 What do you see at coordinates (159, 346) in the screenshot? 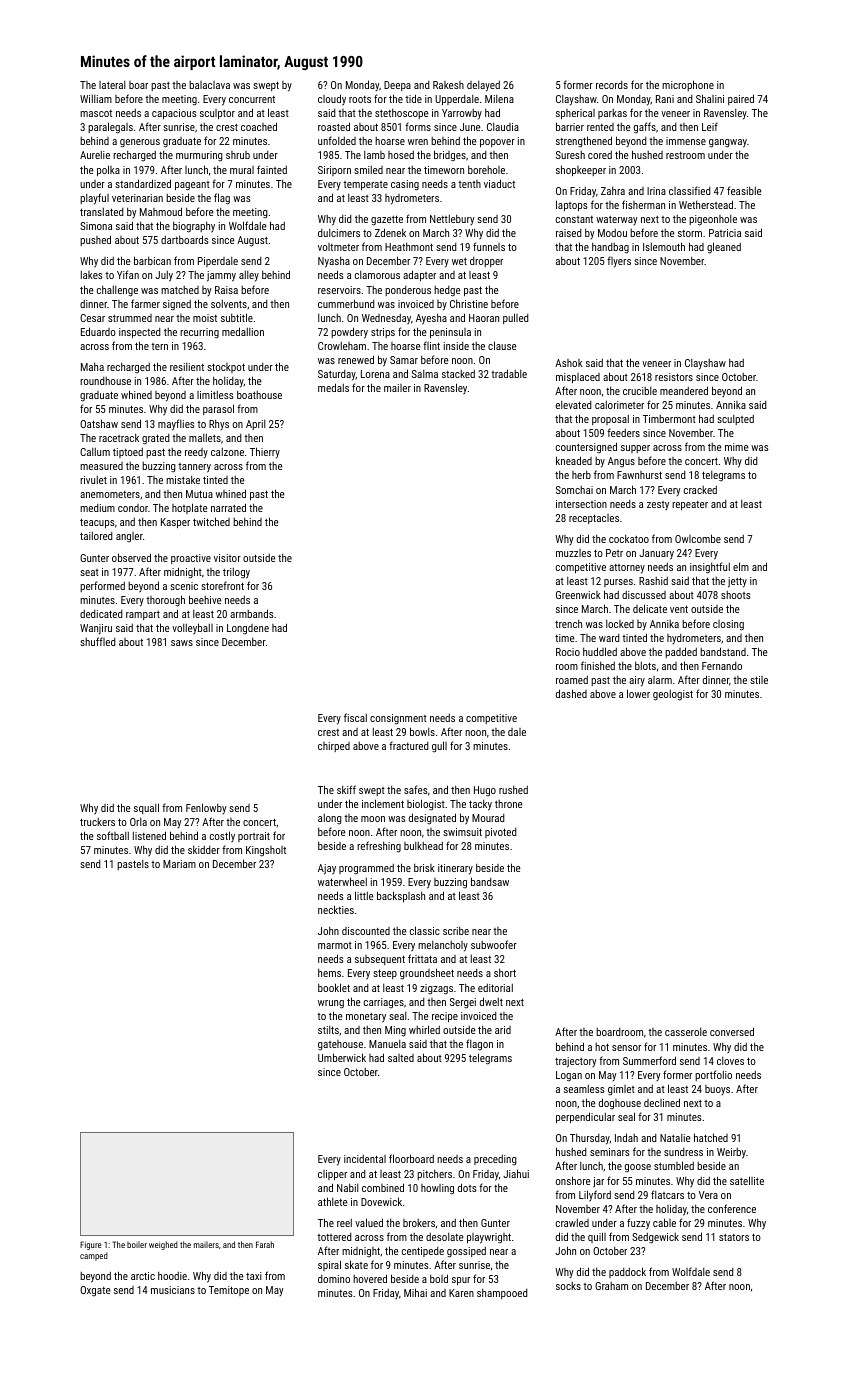
I see `tern` at bounding box center [159, 346].
